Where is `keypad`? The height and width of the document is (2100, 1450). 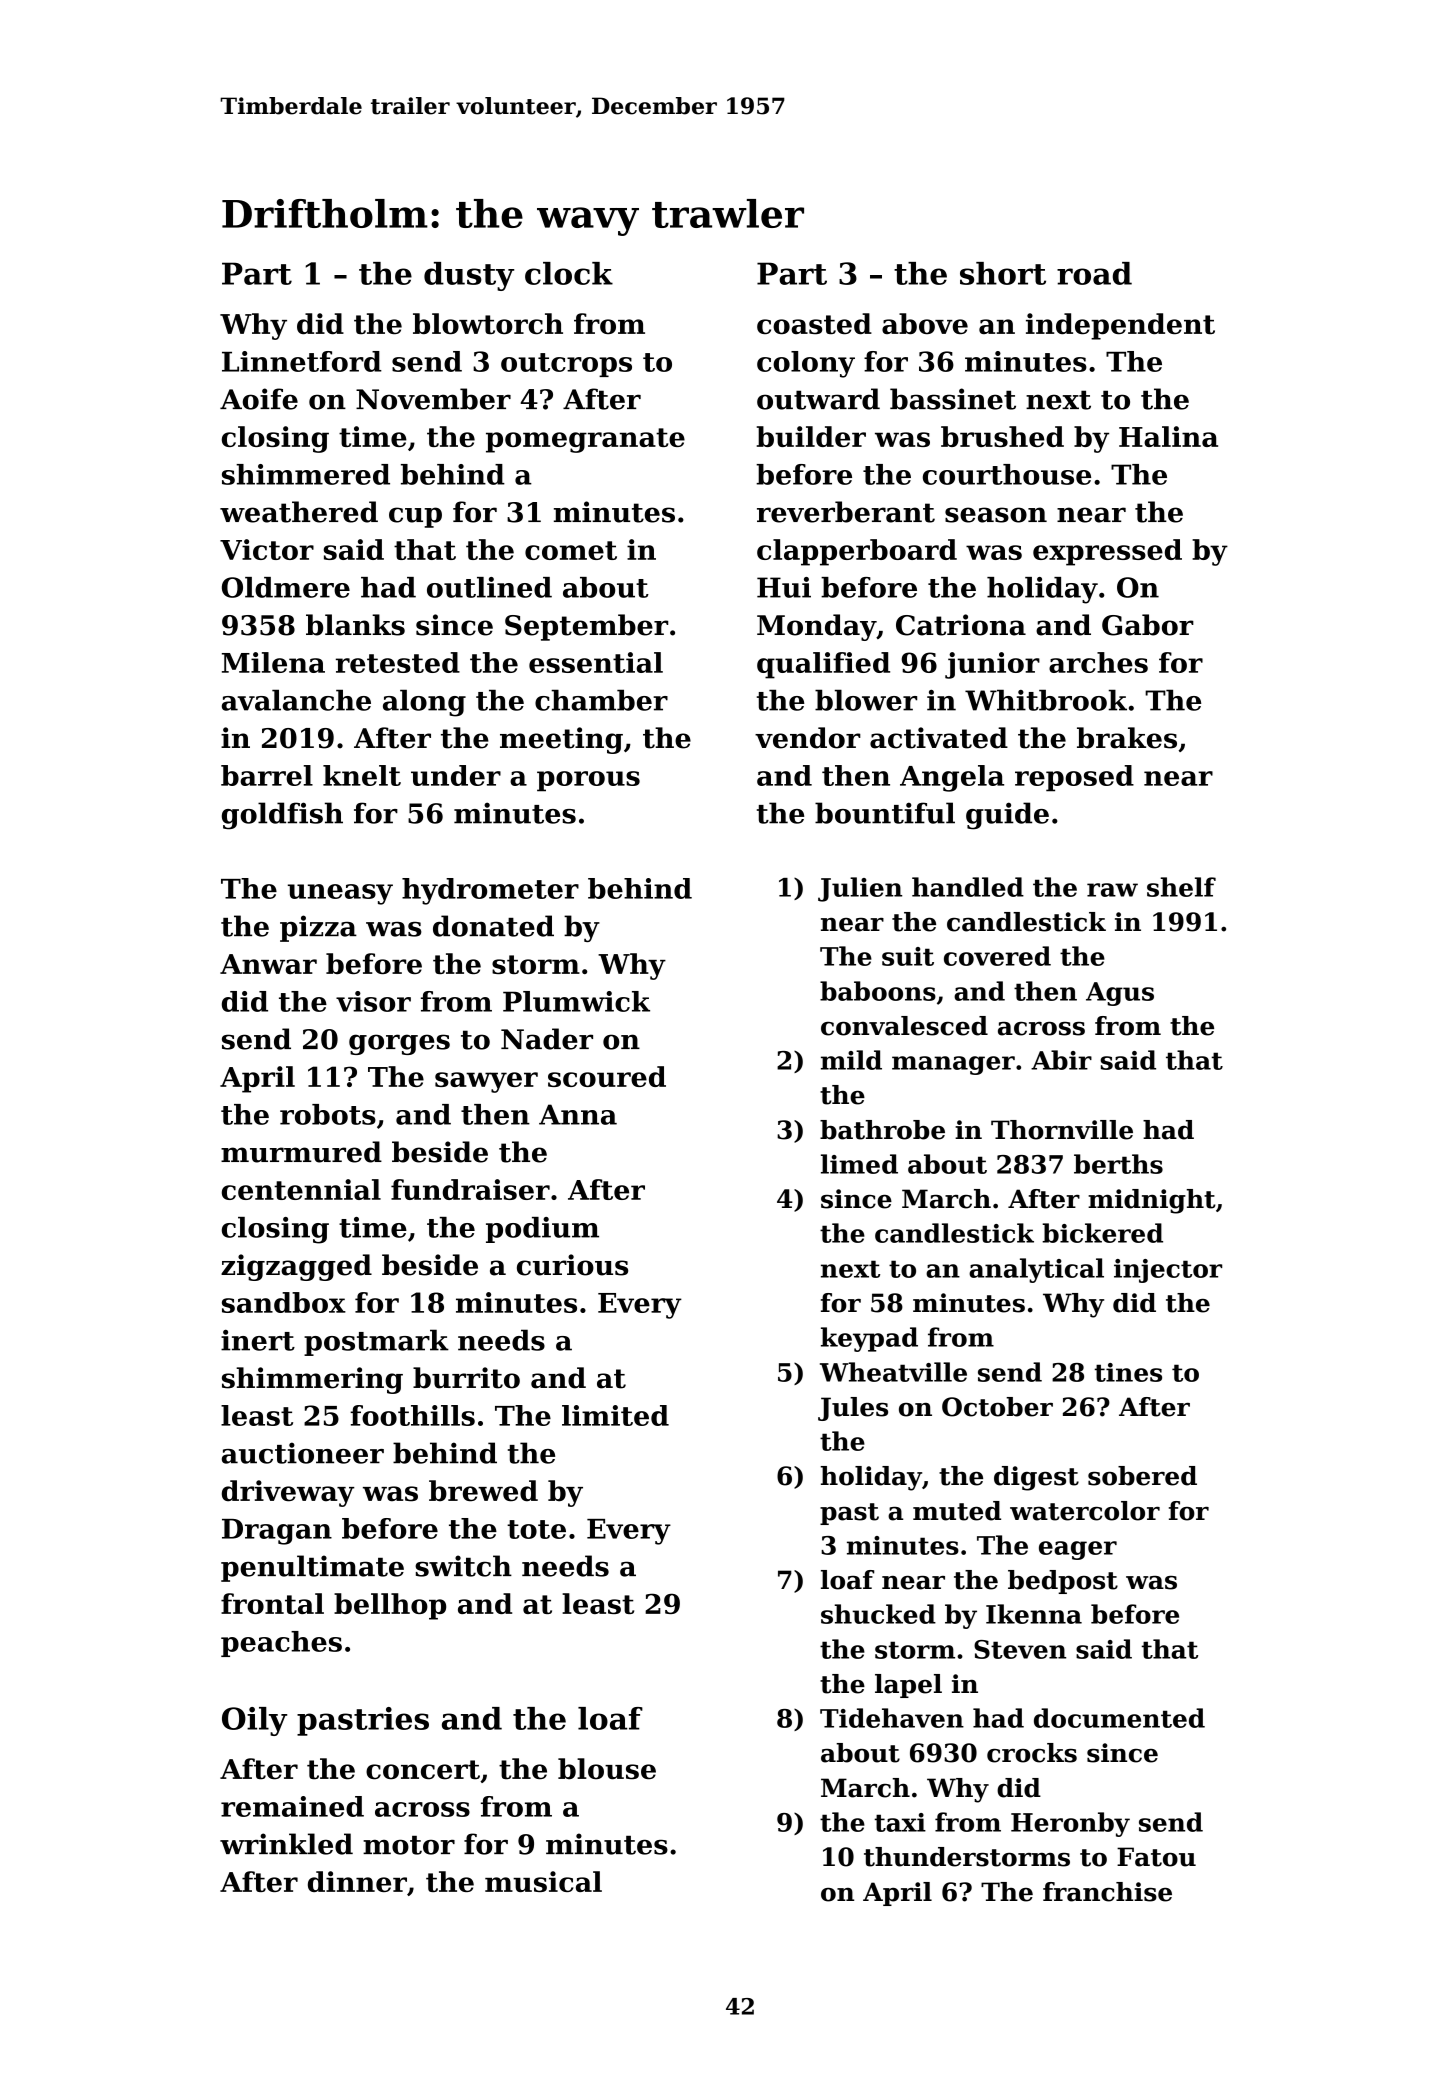
keypad is located at coordinates (869, 1339).
